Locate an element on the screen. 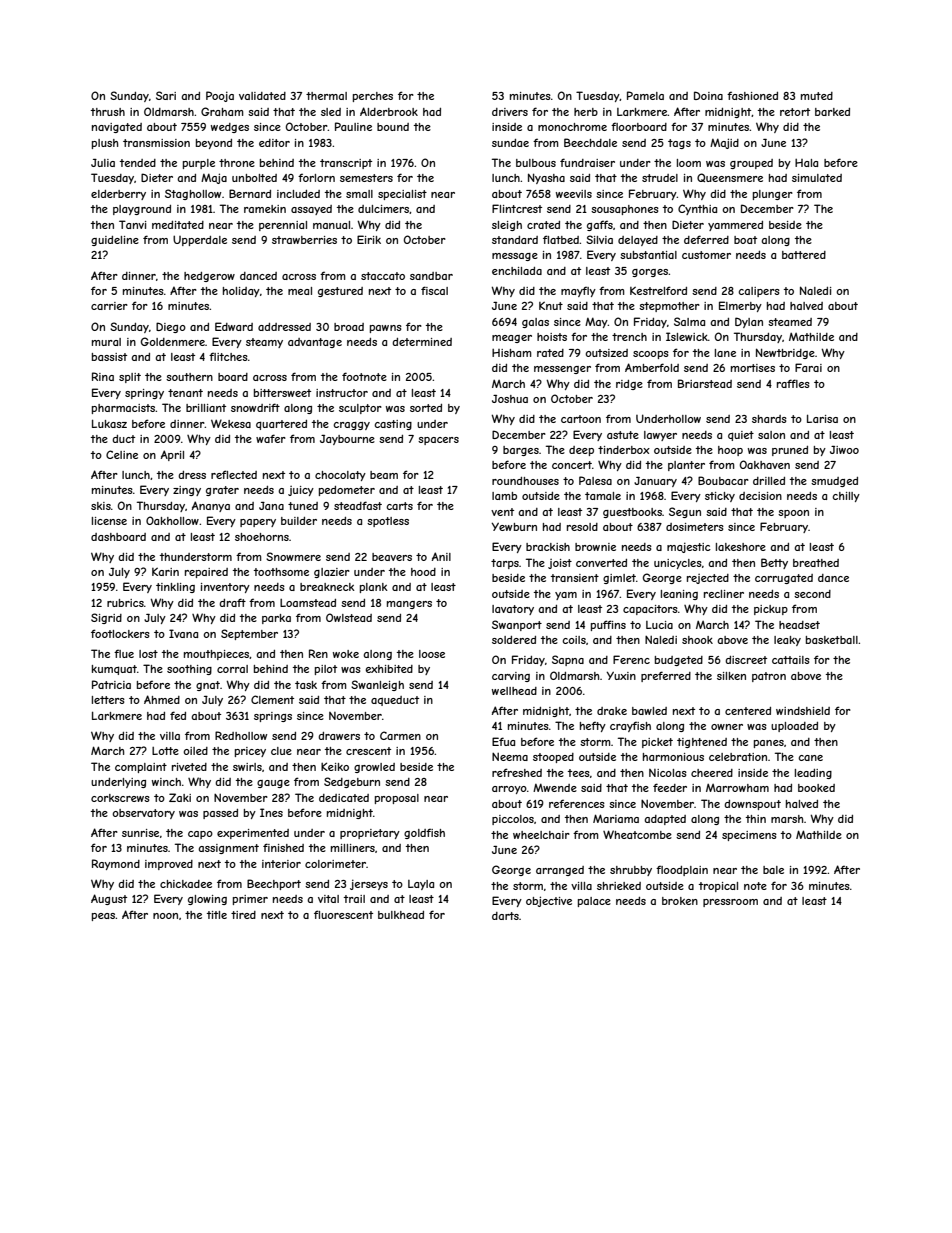 This screenshot has width=952, height=1233. drilled is located at coordinates (769, 481).
